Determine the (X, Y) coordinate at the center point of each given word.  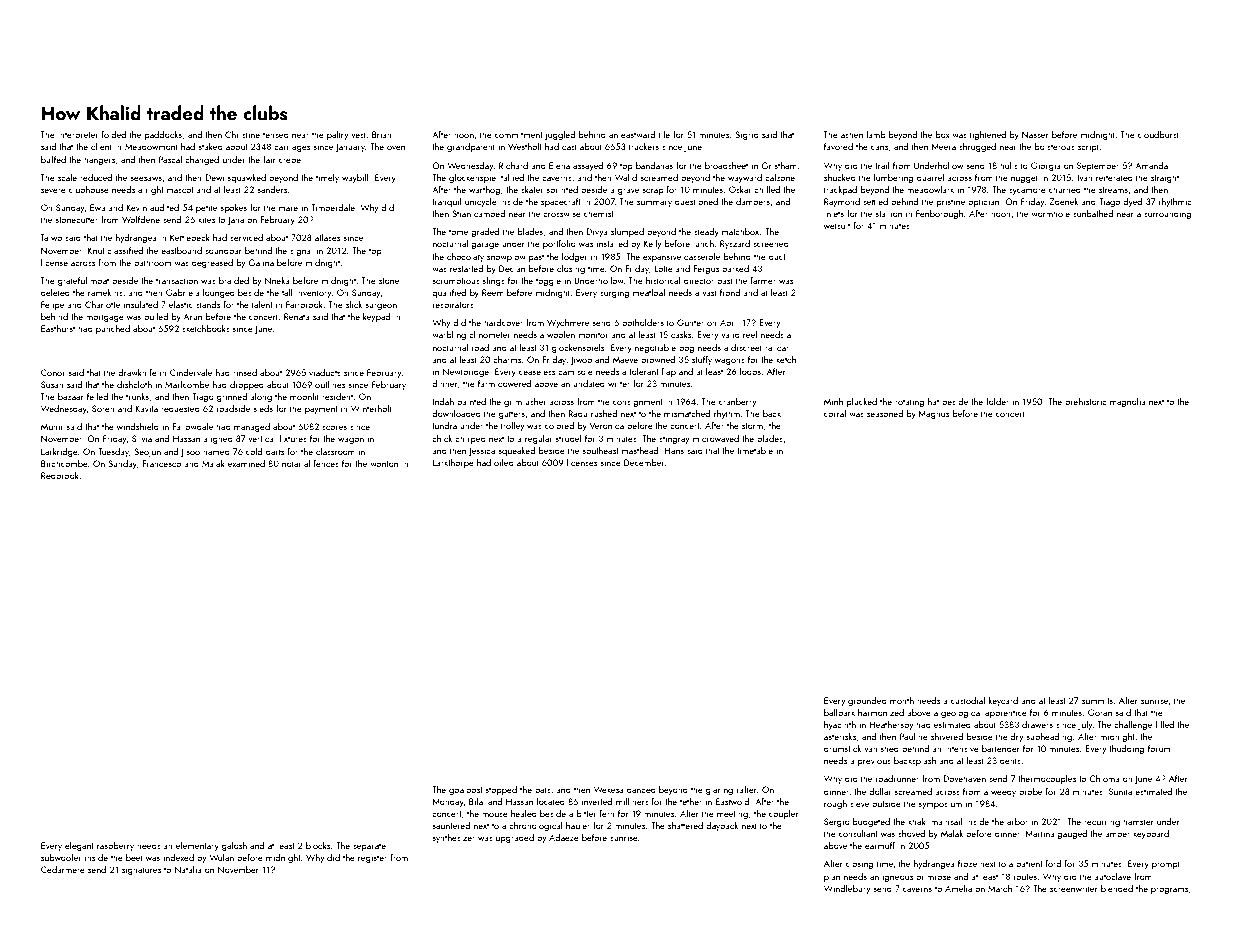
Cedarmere (63, 869)
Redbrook (60, 475)
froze (967, 863)
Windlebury (847, 889)
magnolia (1128, 402)
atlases (327, 237)
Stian (461, 213)
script (1088, 147)
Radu (578, 413)
